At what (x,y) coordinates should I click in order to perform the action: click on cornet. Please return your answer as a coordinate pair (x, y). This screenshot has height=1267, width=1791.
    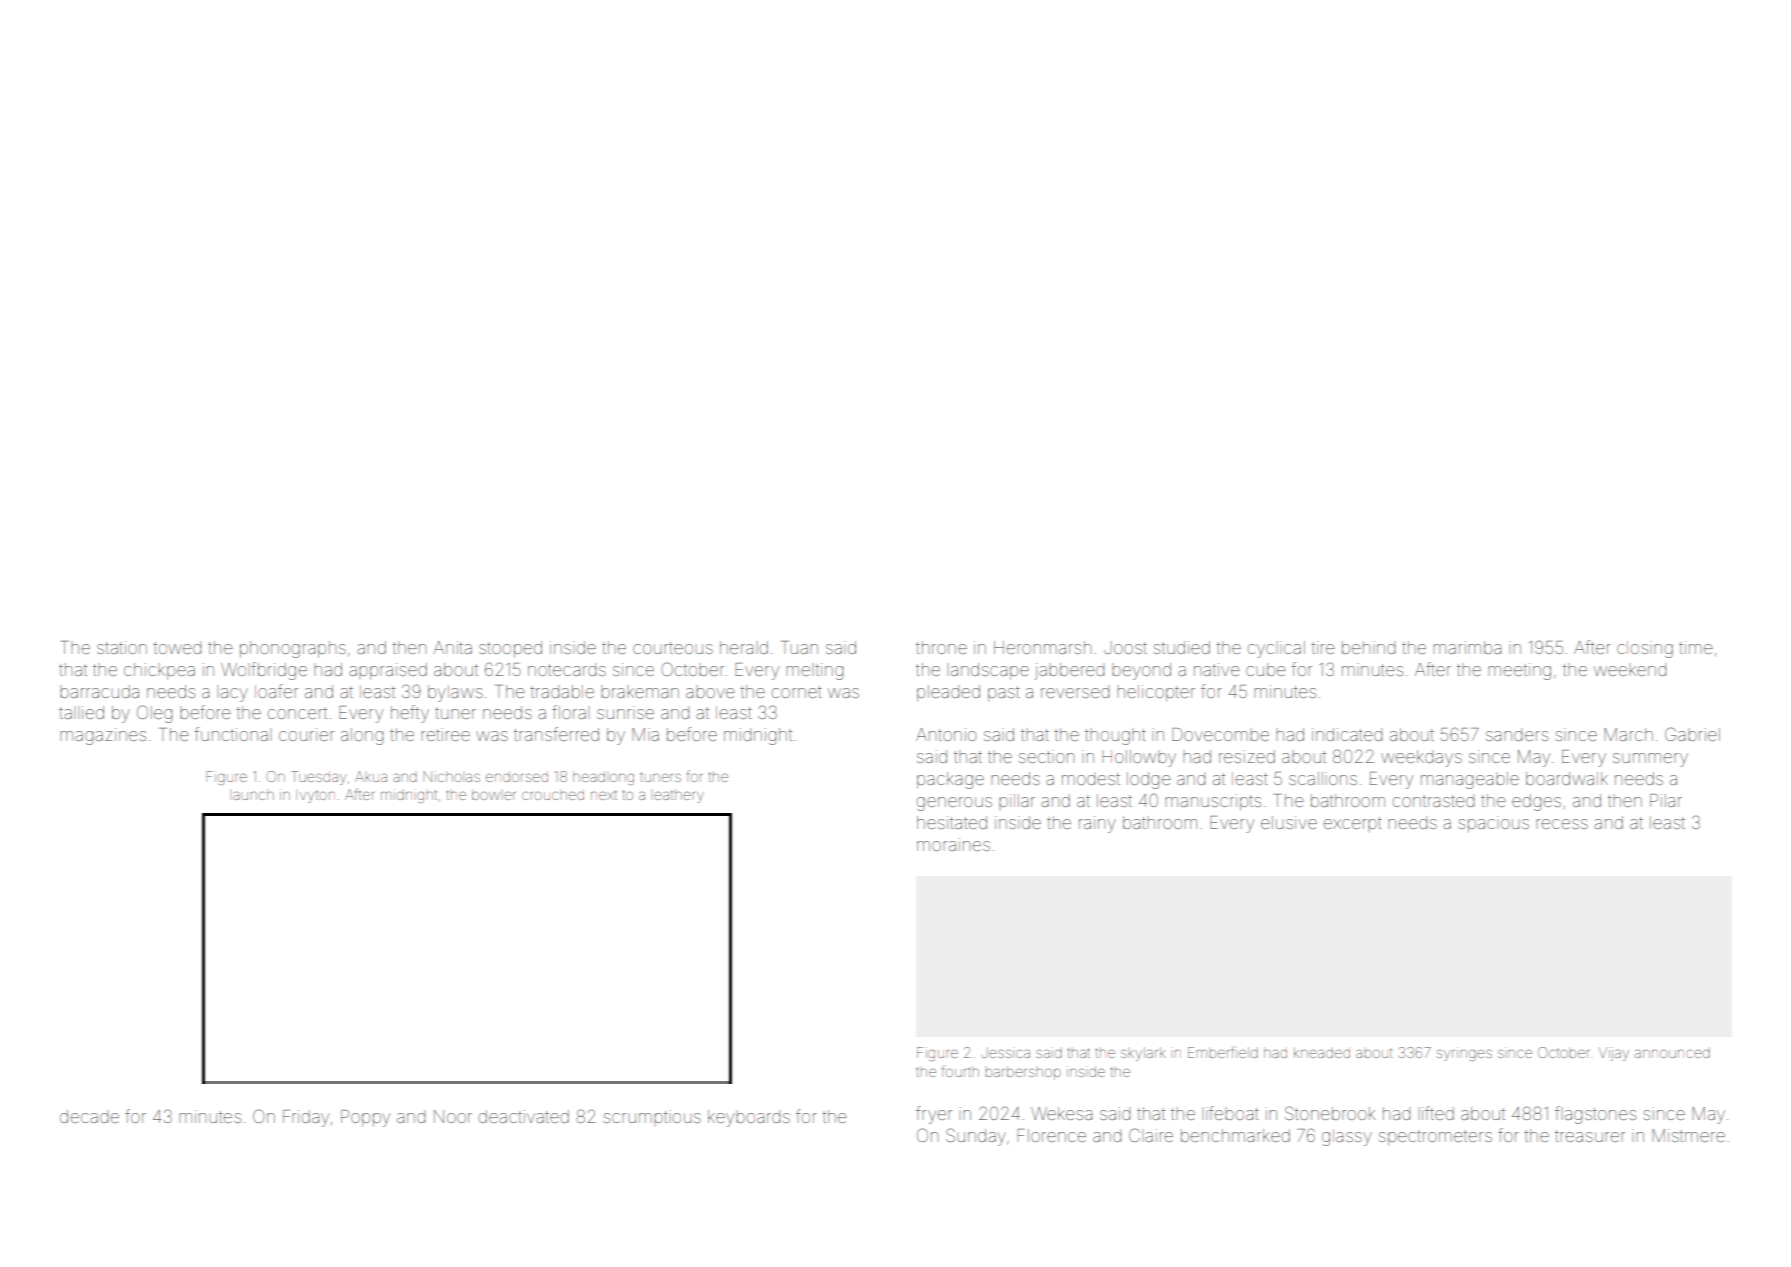
    Looking at the image, I should click on (797, 692).
